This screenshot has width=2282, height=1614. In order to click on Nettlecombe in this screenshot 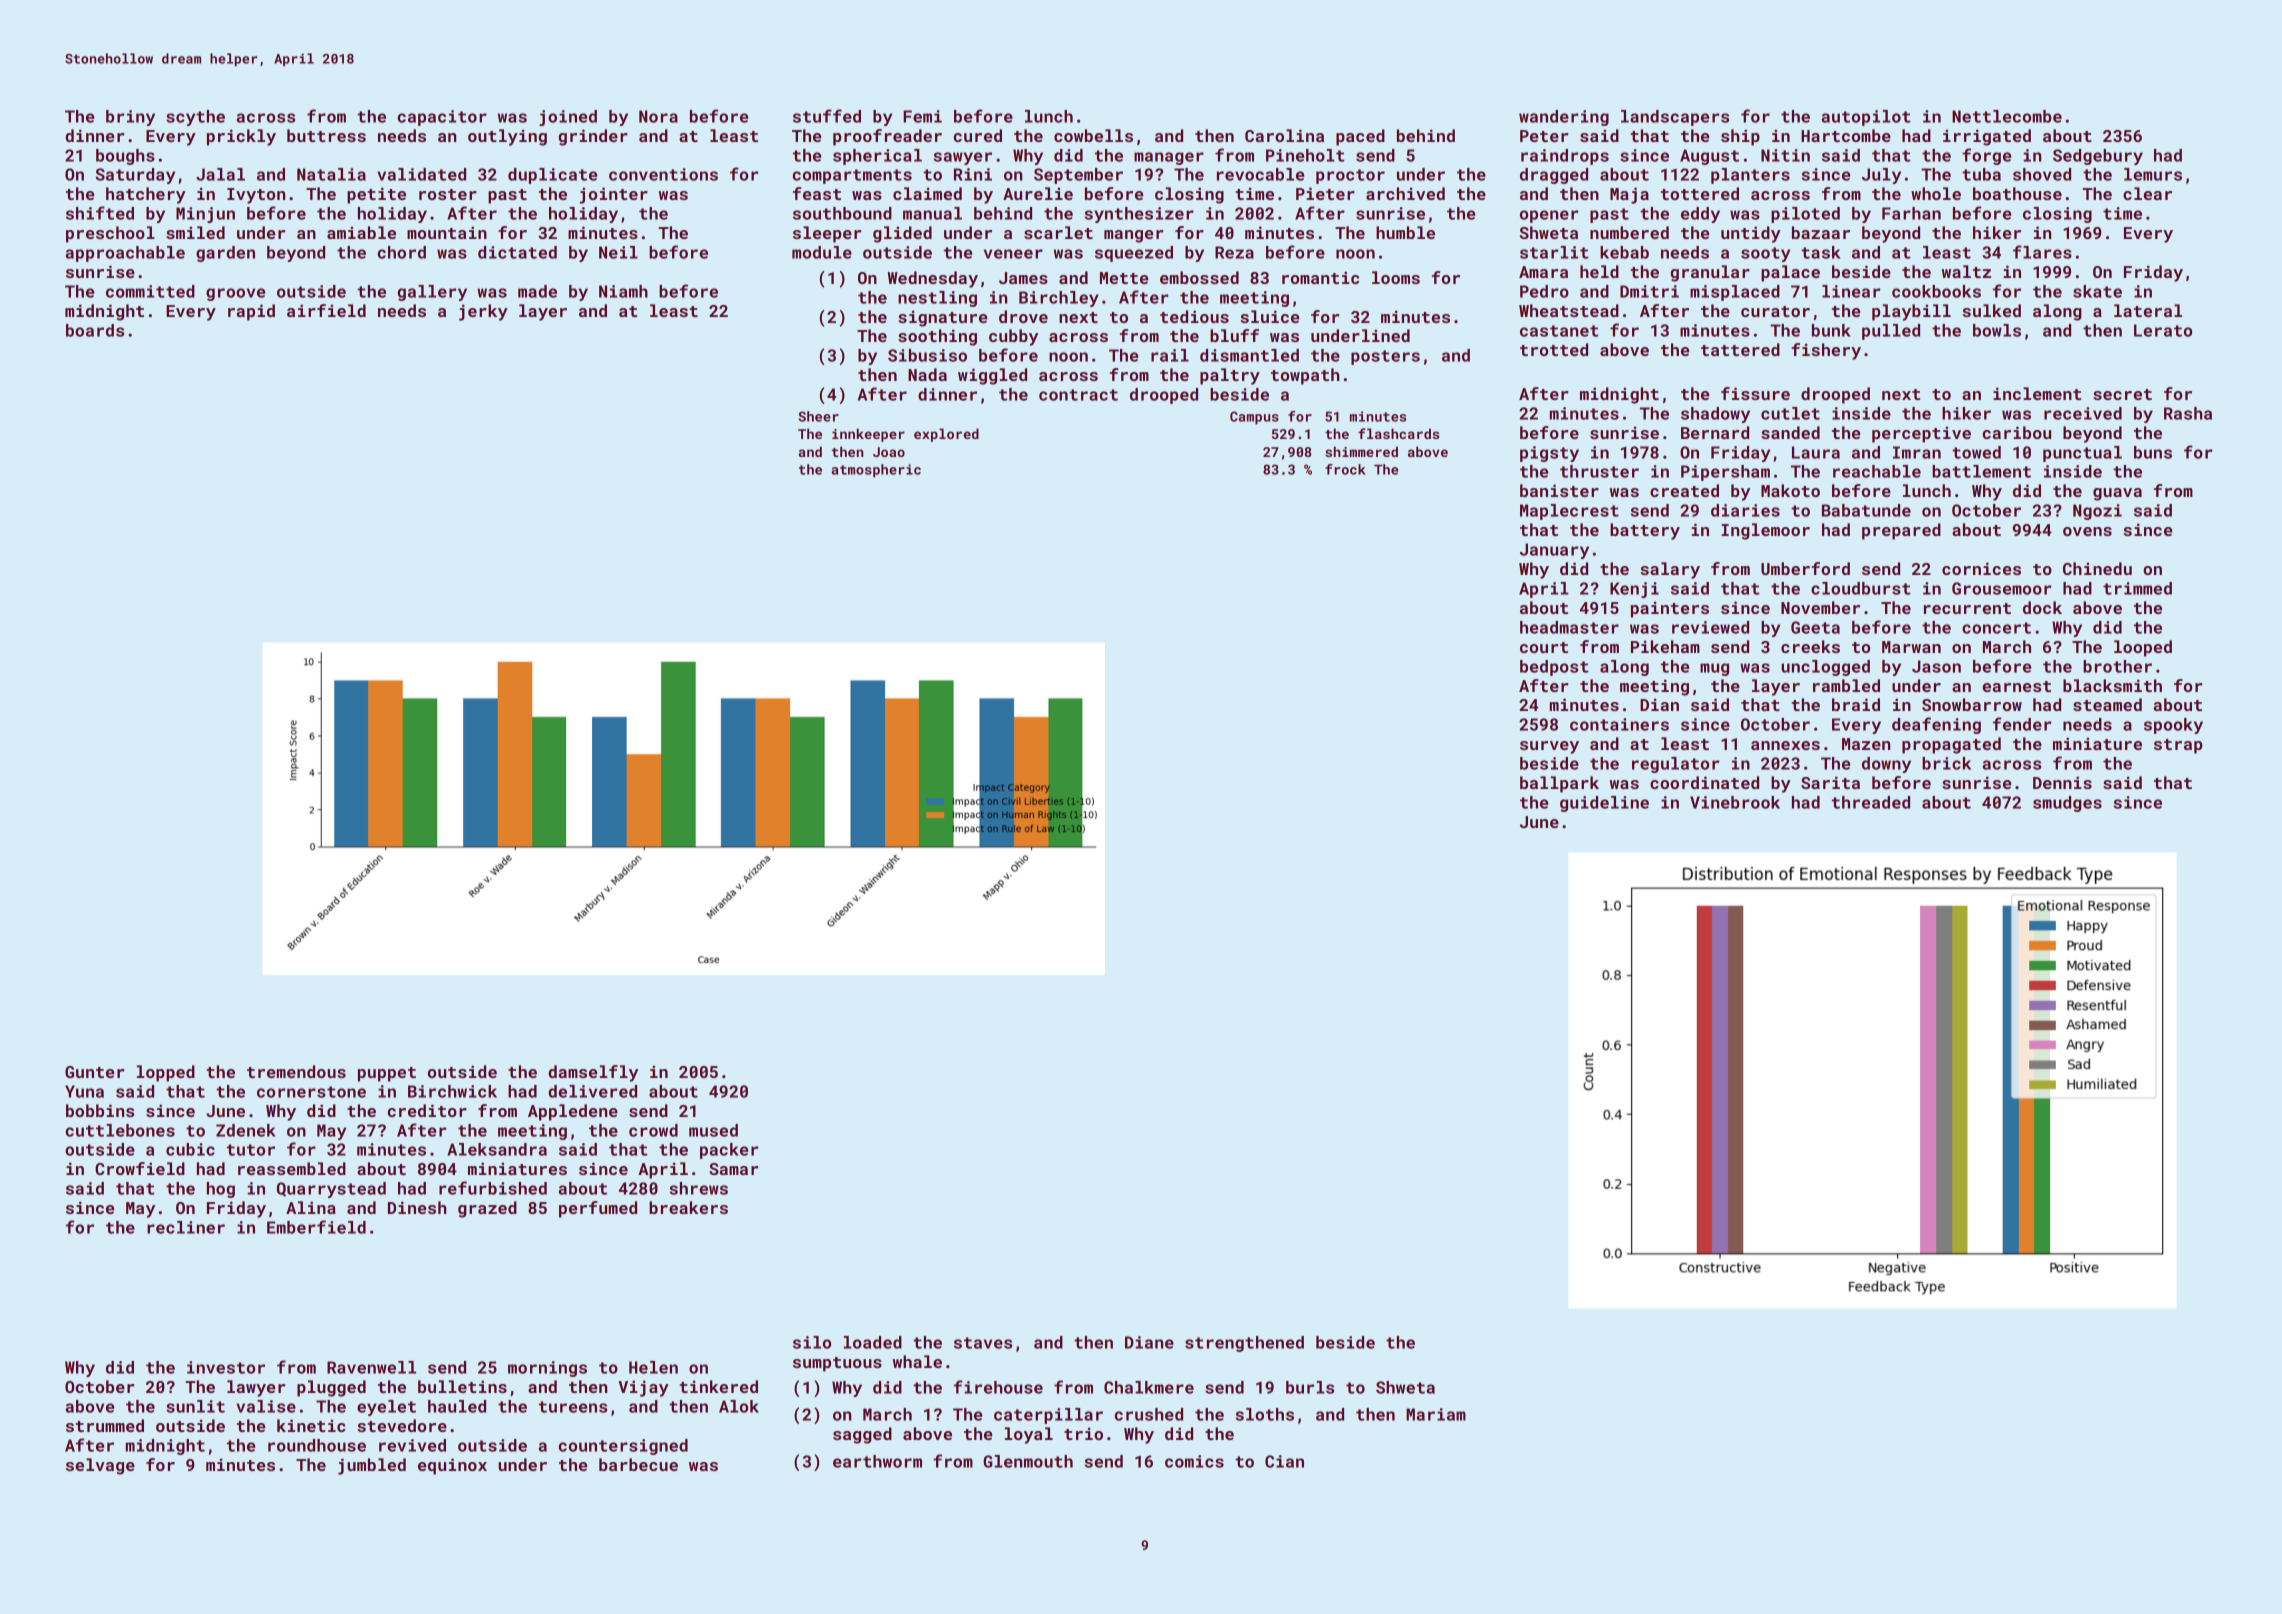, I will do `click(2007, 116)`.
